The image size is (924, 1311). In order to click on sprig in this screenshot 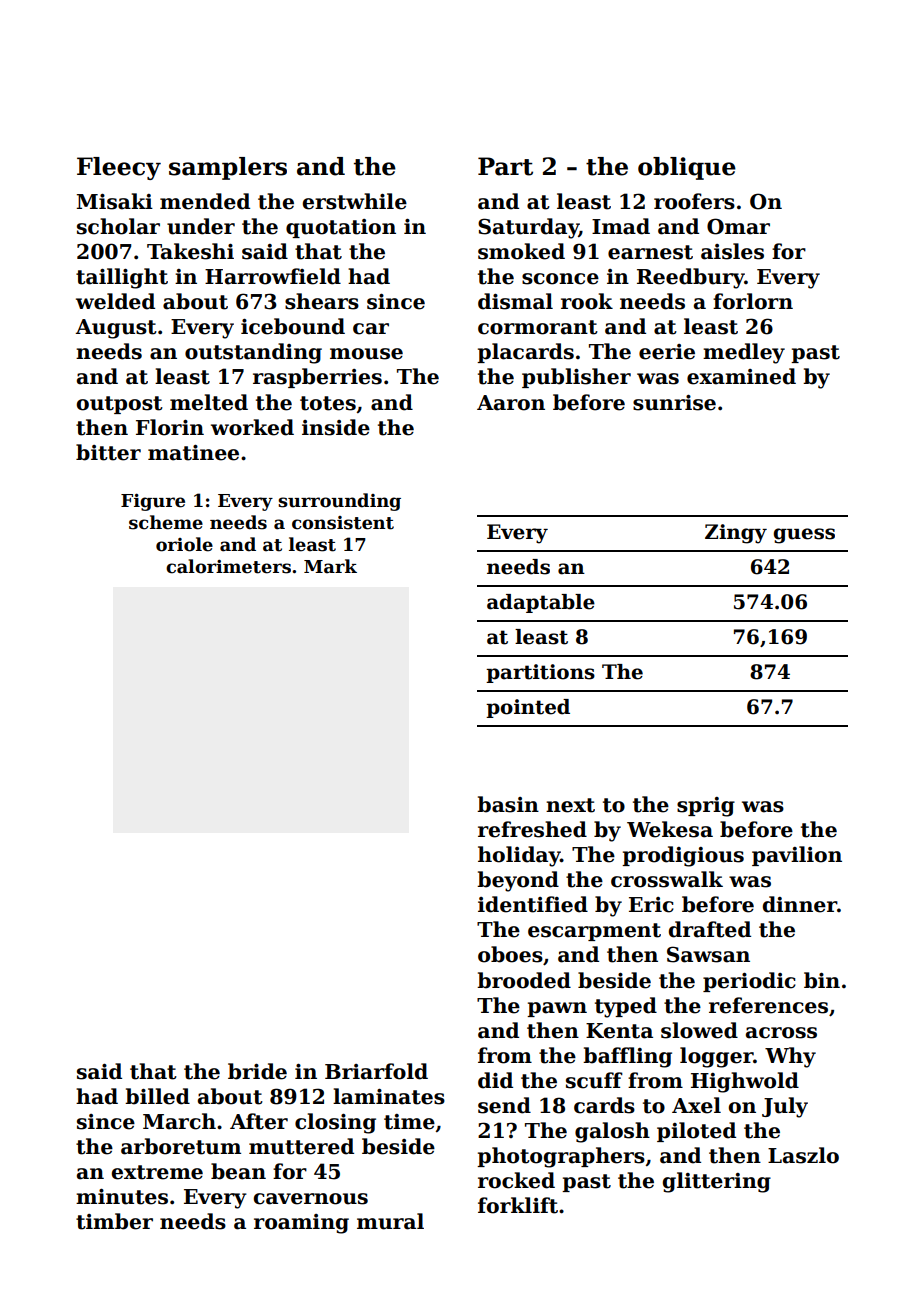, I will do `click(706, 807)`.
